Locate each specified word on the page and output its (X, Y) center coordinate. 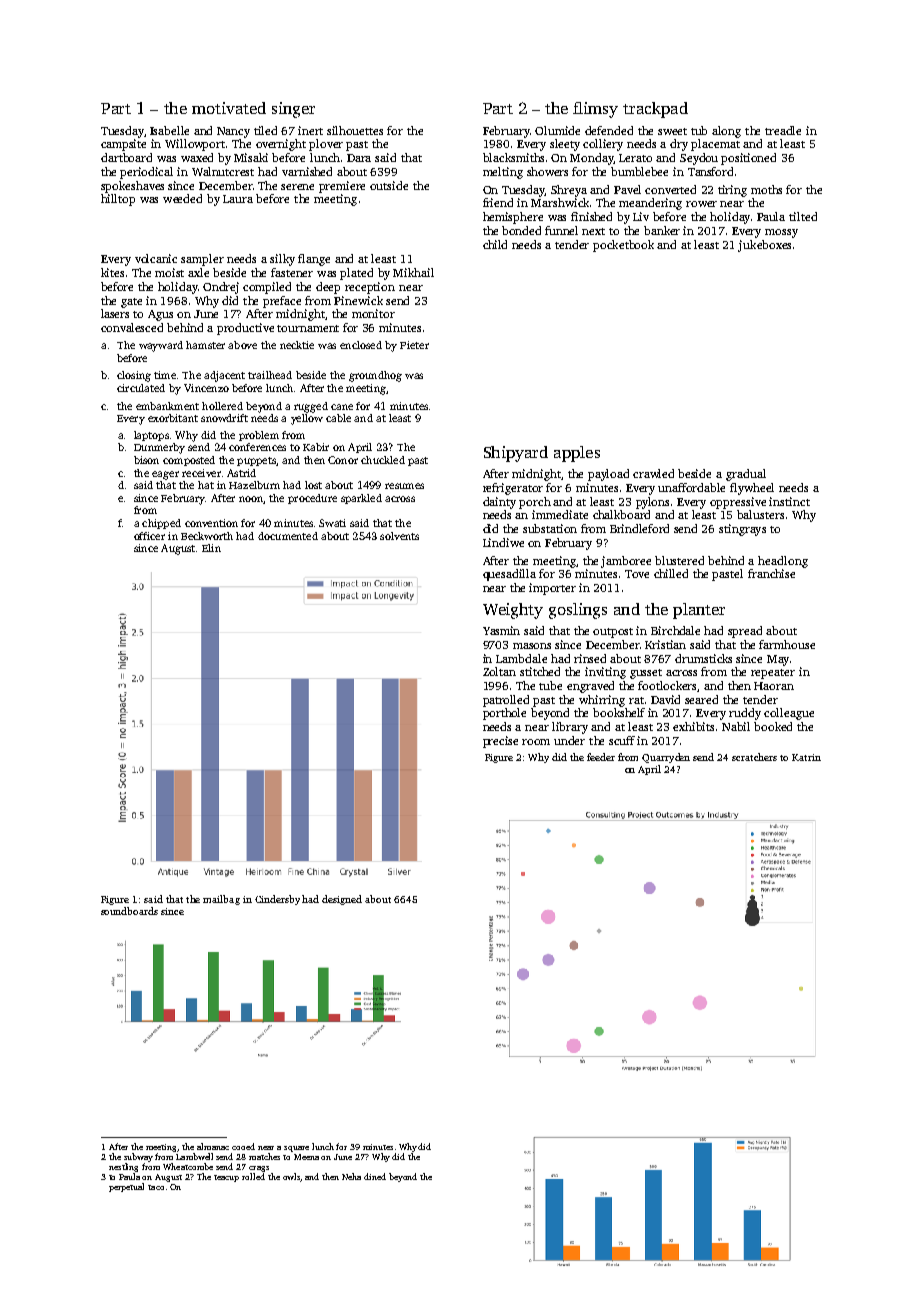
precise (500, 742)
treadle (783, 130)
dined (375, 1176)
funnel (561, 230)
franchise (771, 573)
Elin (211, 548)
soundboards (129, 911)
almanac (213, 1146)
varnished (307, 171)
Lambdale (521, 658)
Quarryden (666, 758)
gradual (746, 475)
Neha (351, 1176)
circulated (141, 388)
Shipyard (516, 454)
